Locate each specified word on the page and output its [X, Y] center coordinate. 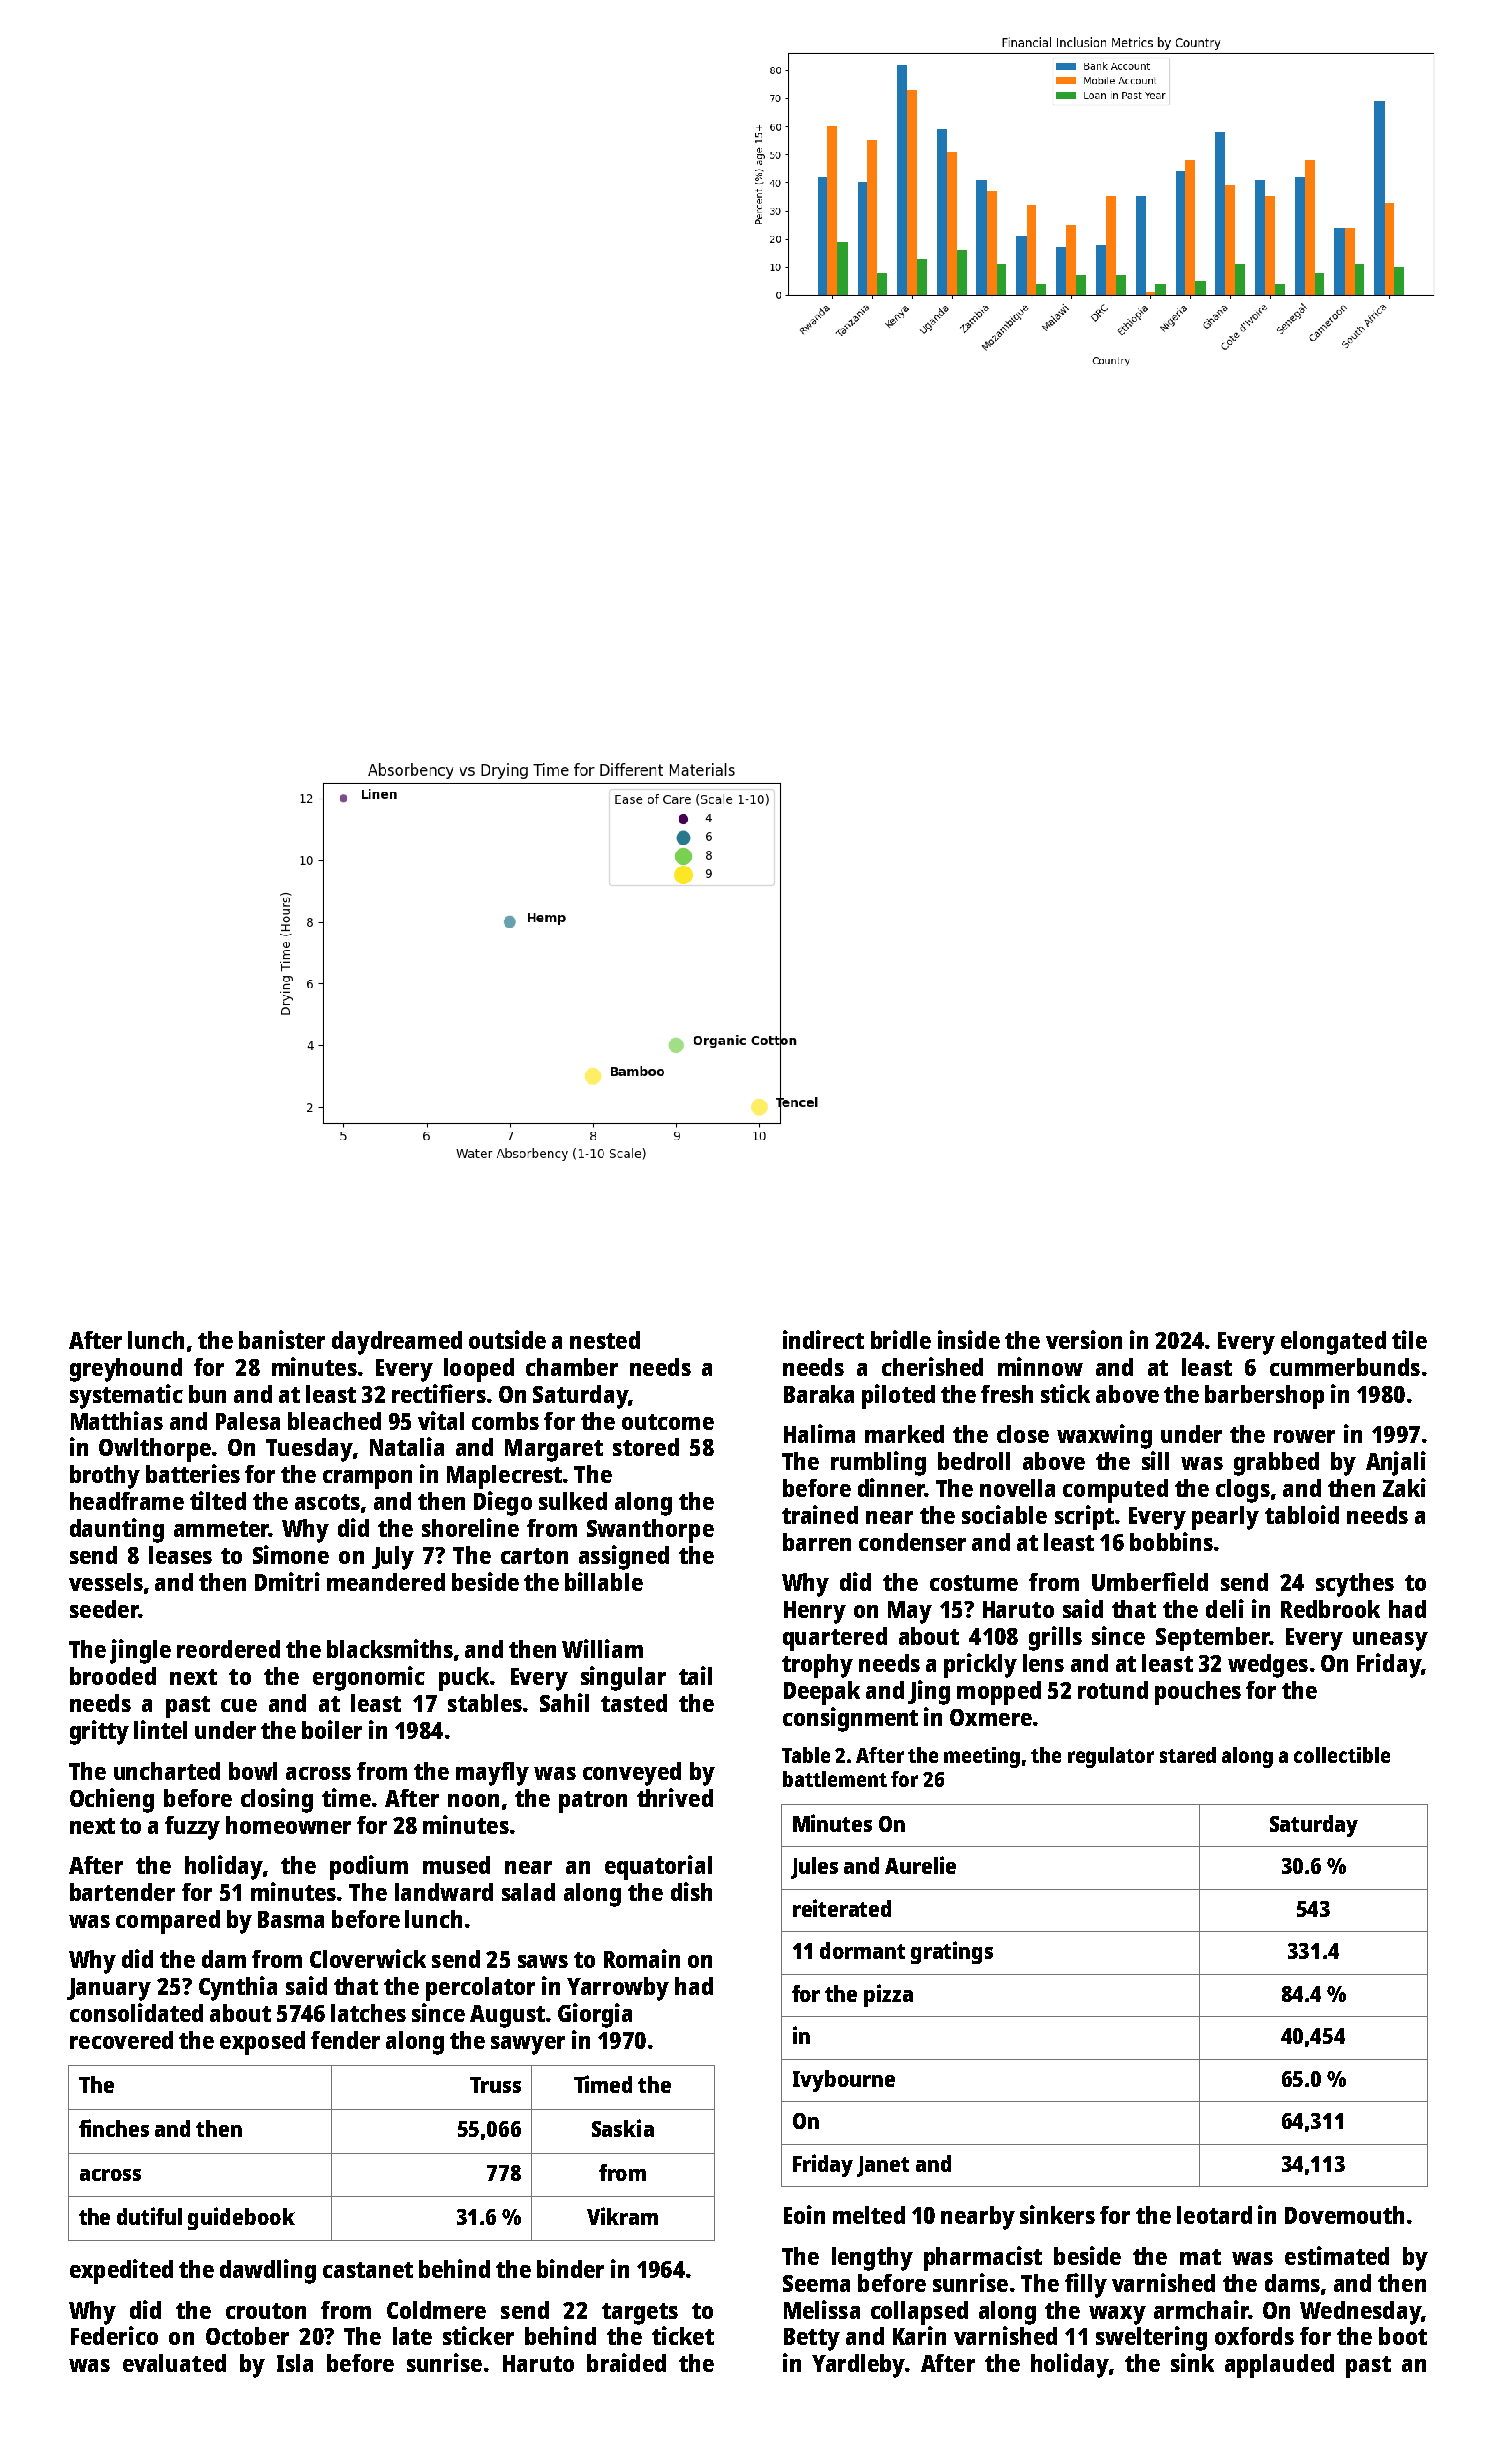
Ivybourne [844, 2081]
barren [817, 1542]
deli [1225, 1608]
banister [282, 1339]
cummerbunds [1345, 1367]
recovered [121, 2040]
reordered [228, 1649]
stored [646, 1447]
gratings [952, 1952]
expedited [121, 2271]
